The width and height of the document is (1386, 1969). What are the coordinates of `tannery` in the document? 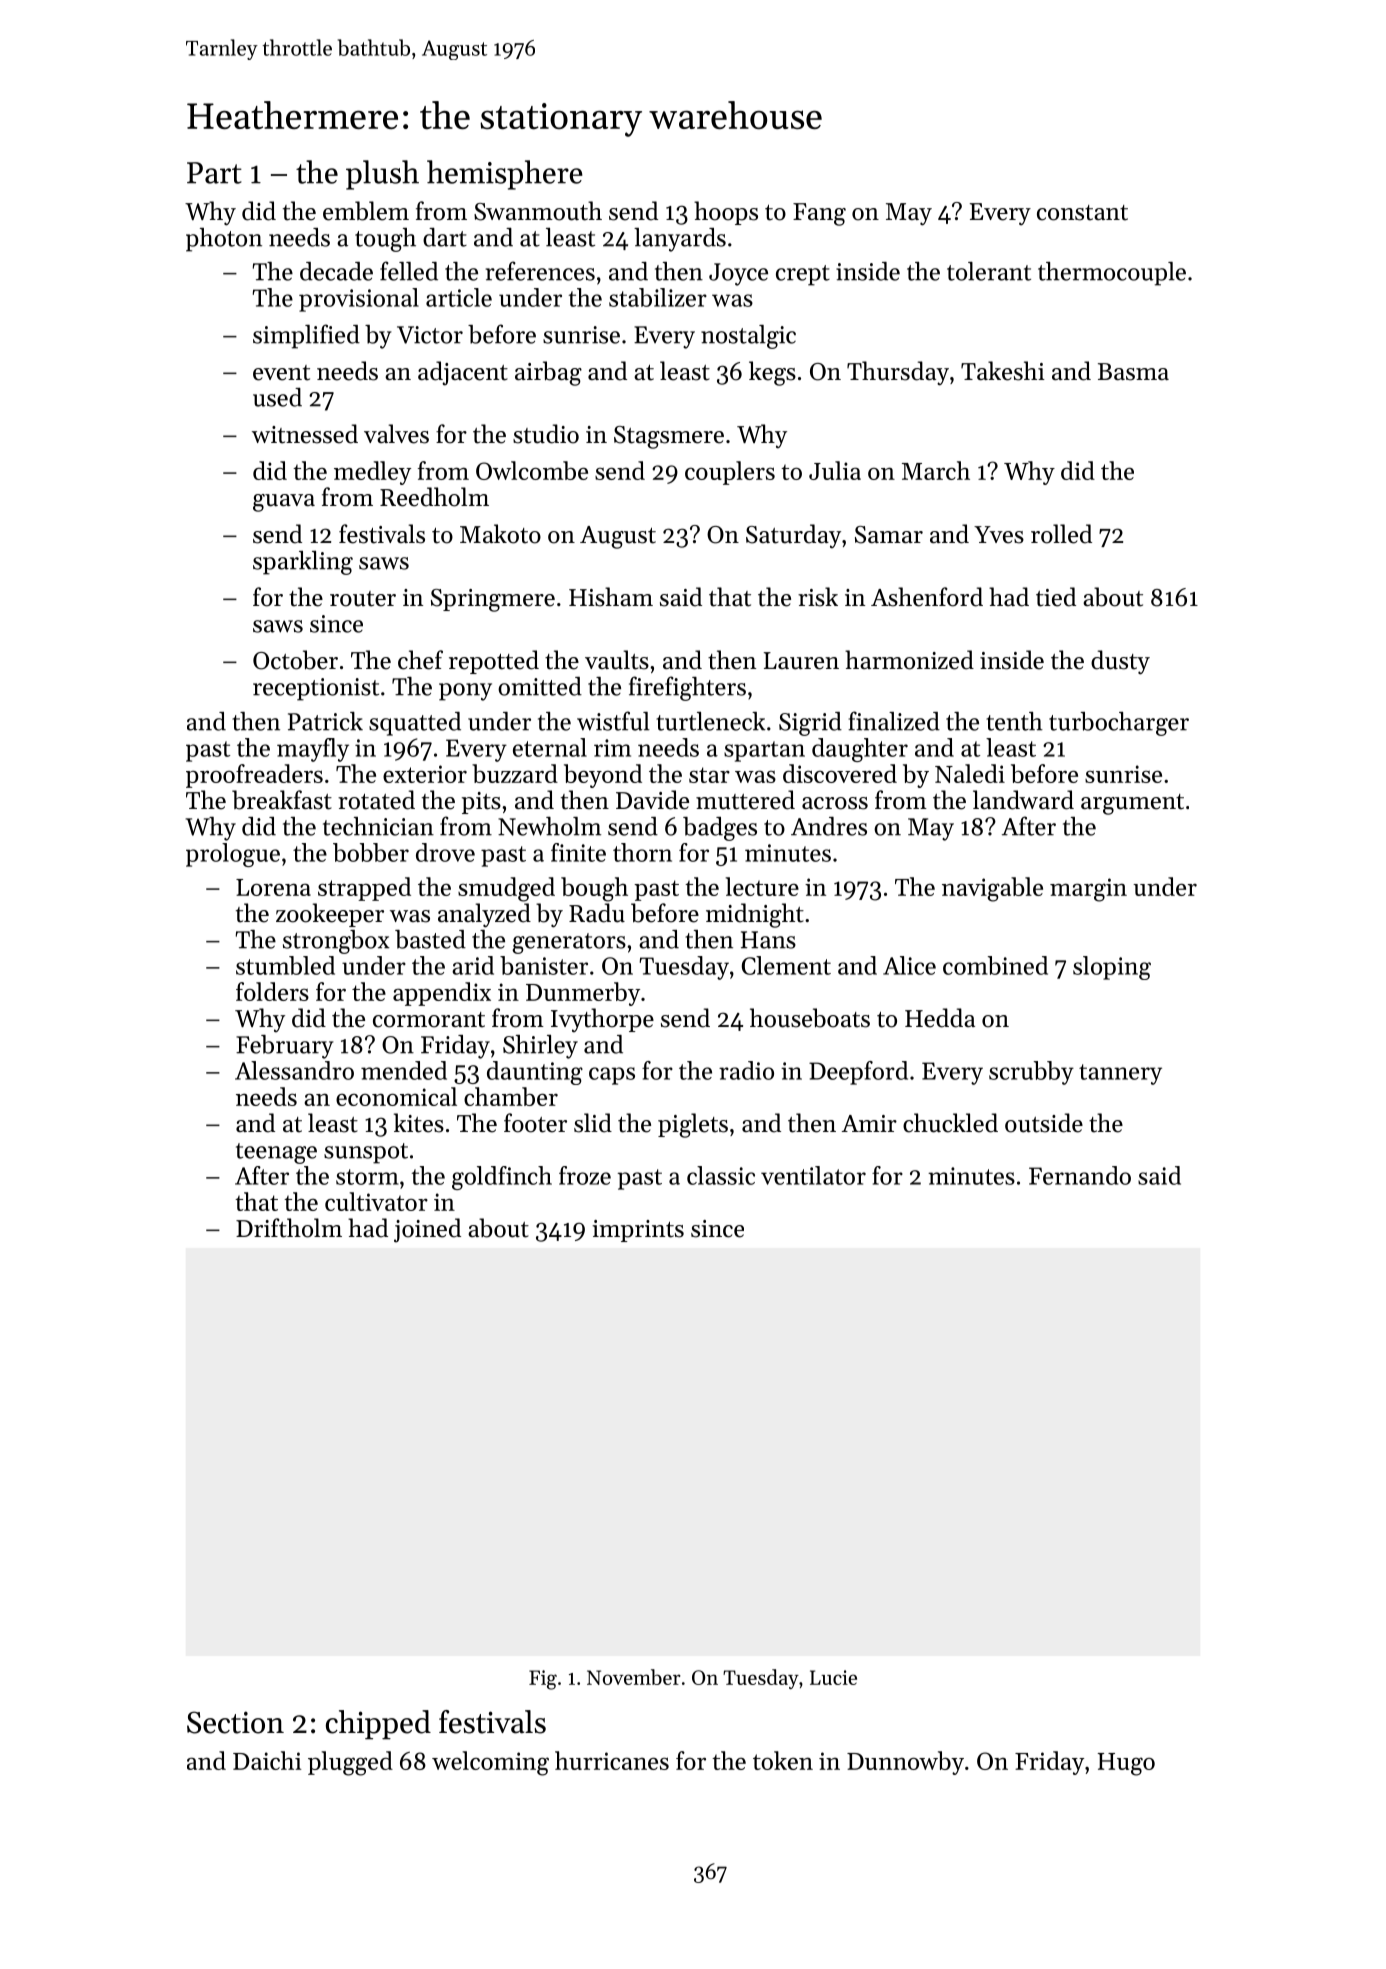 It's located at (1120, 1074).
